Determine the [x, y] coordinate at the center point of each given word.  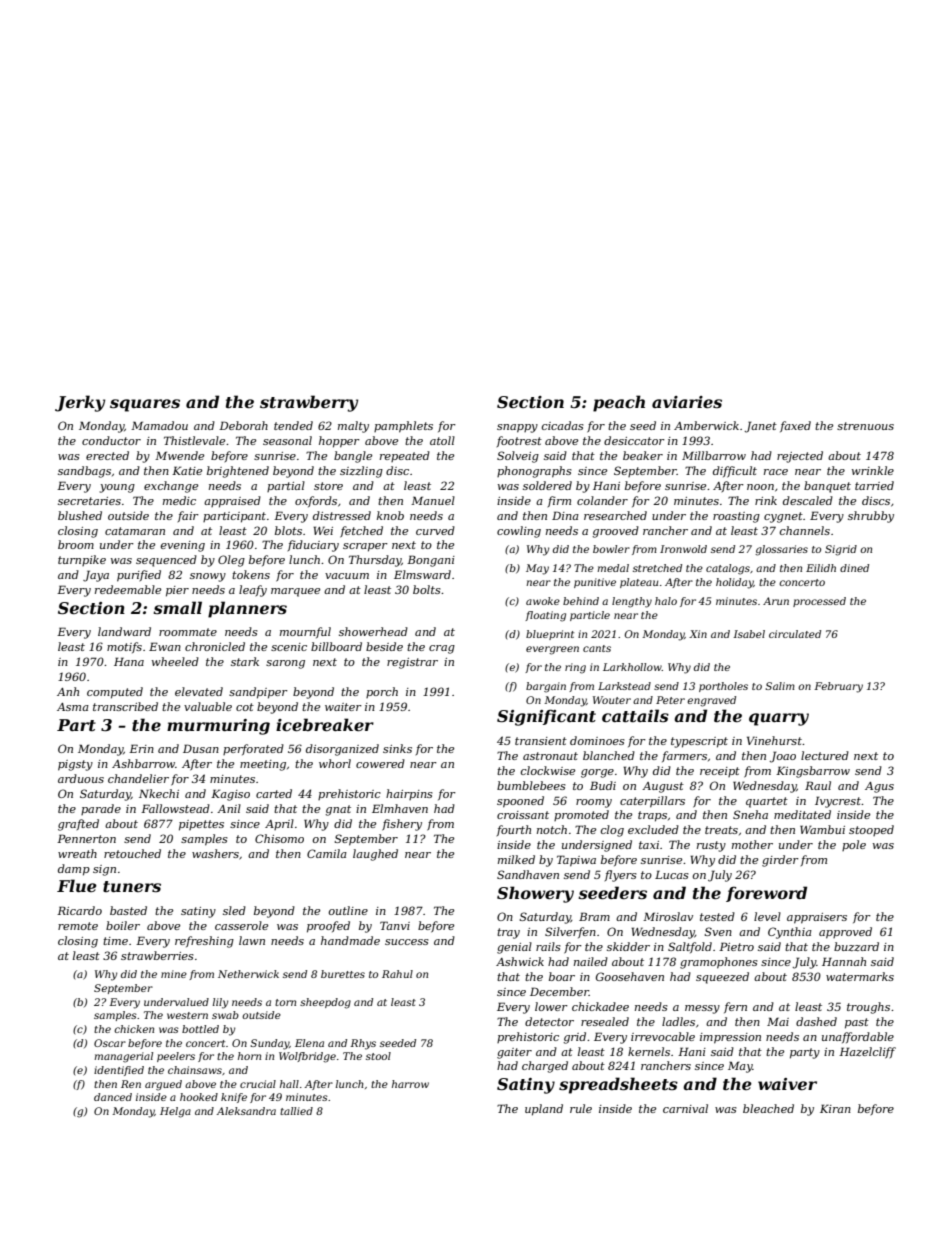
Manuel [433, 500]
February [838, 687]
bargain [546, 687]
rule [581, 1108]
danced [113, 1097]
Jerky [80, 403]
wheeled [175, 661]
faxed [795, 426]
